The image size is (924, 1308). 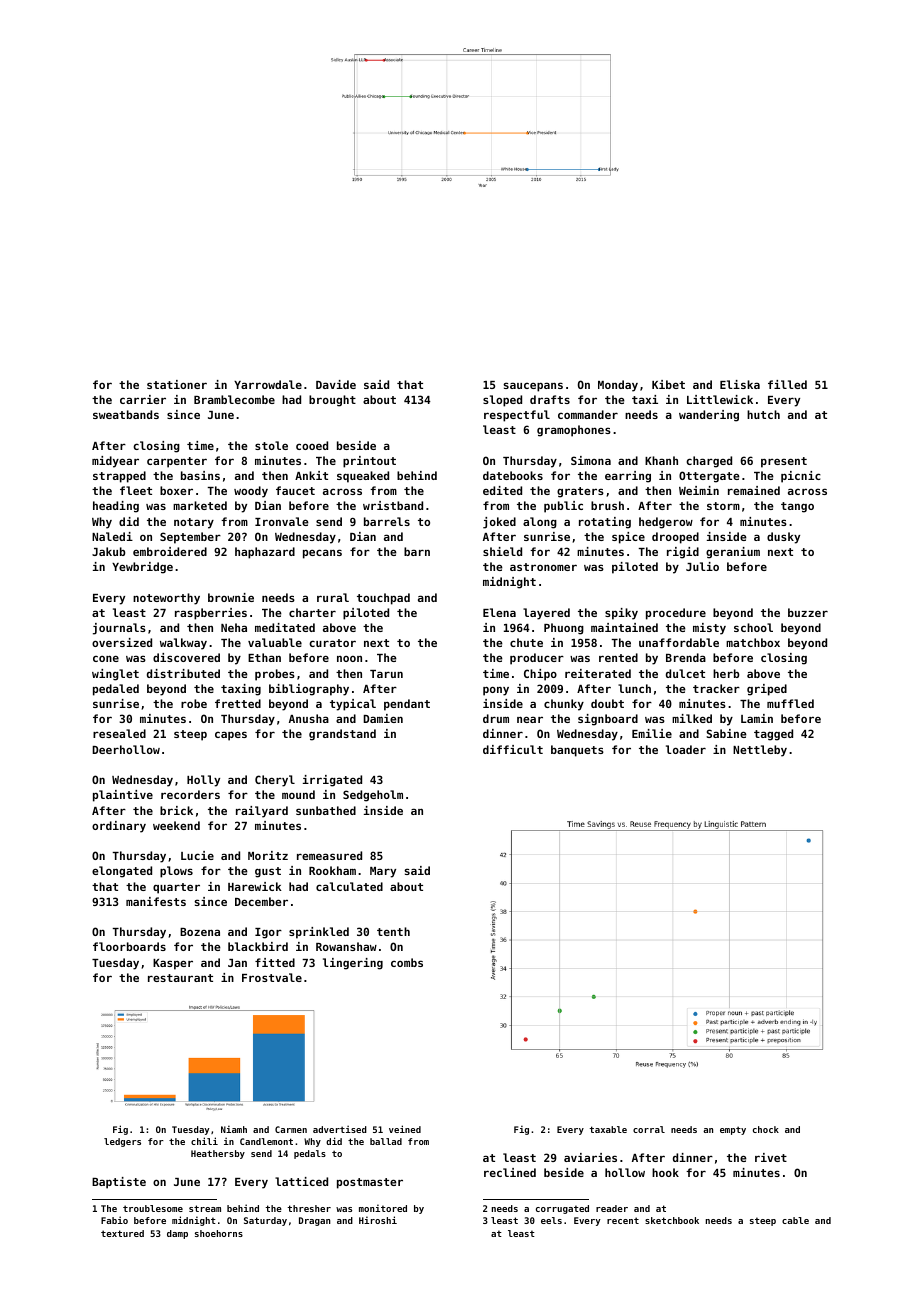 I want to click on corral, so click(x=649, y=1129).
